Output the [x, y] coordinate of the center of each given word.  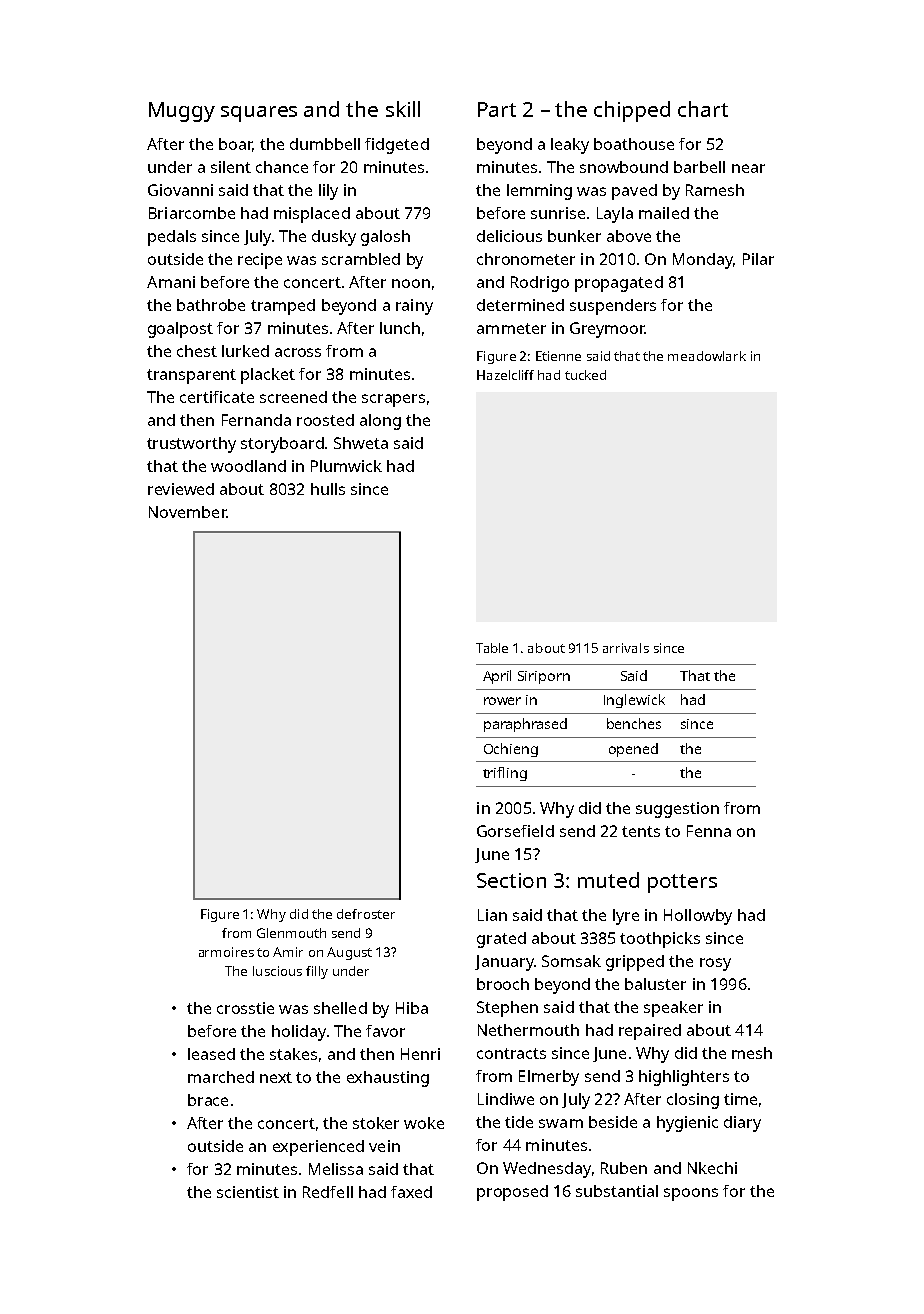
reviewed [181, 489]
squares [259, 114]
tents [641, 831]
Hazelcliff [505, 375]
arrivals [626, 648]
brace [208, 1100]
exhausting [388, 1079]
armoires [226, 952]
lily [328, 192]
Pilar [758, 259]
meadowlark [707, 356]
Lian [492, 915]
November [187, 512]
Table [492, 648]
